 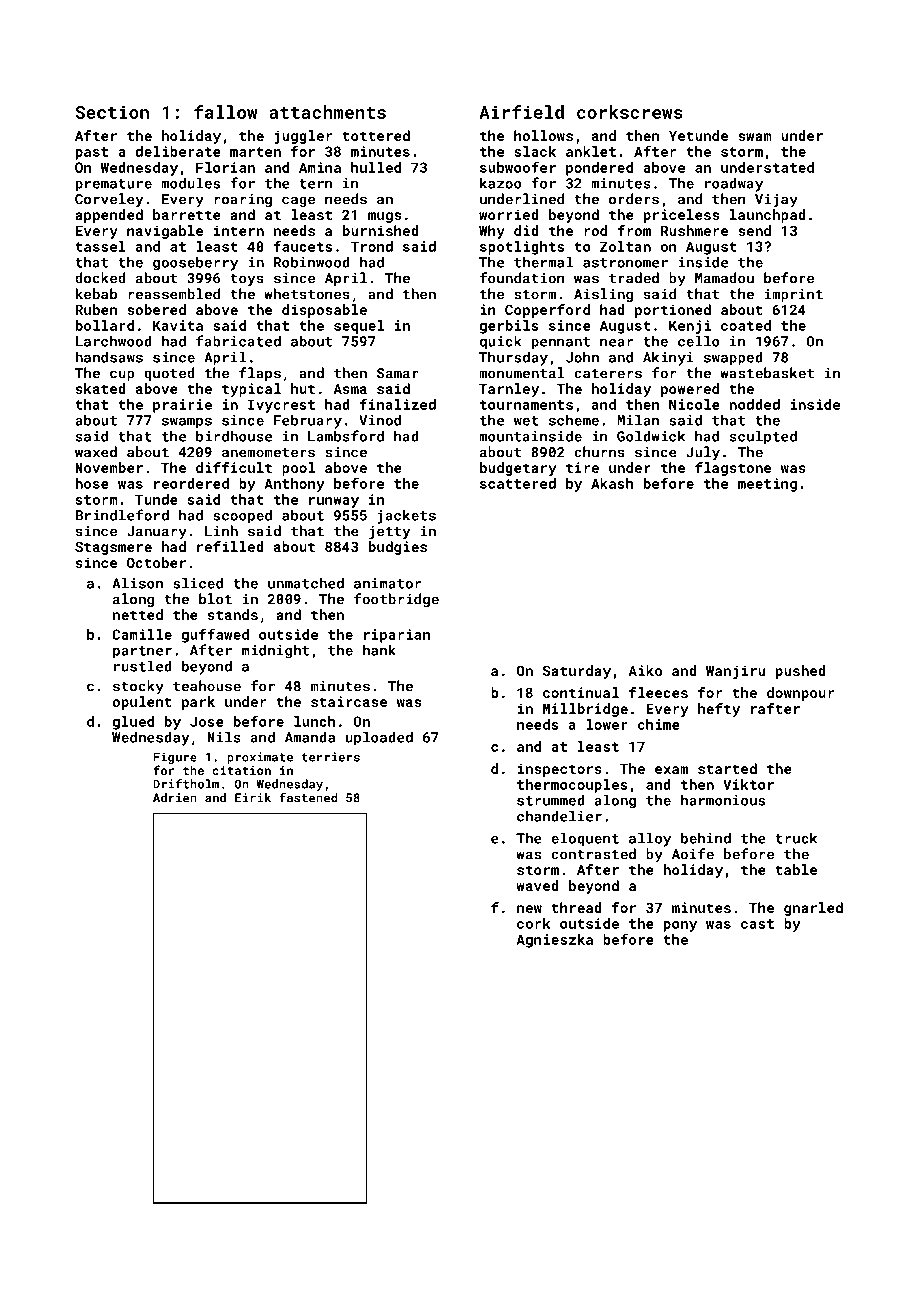 I want to click on fallow, so click(x=225, y=112).
